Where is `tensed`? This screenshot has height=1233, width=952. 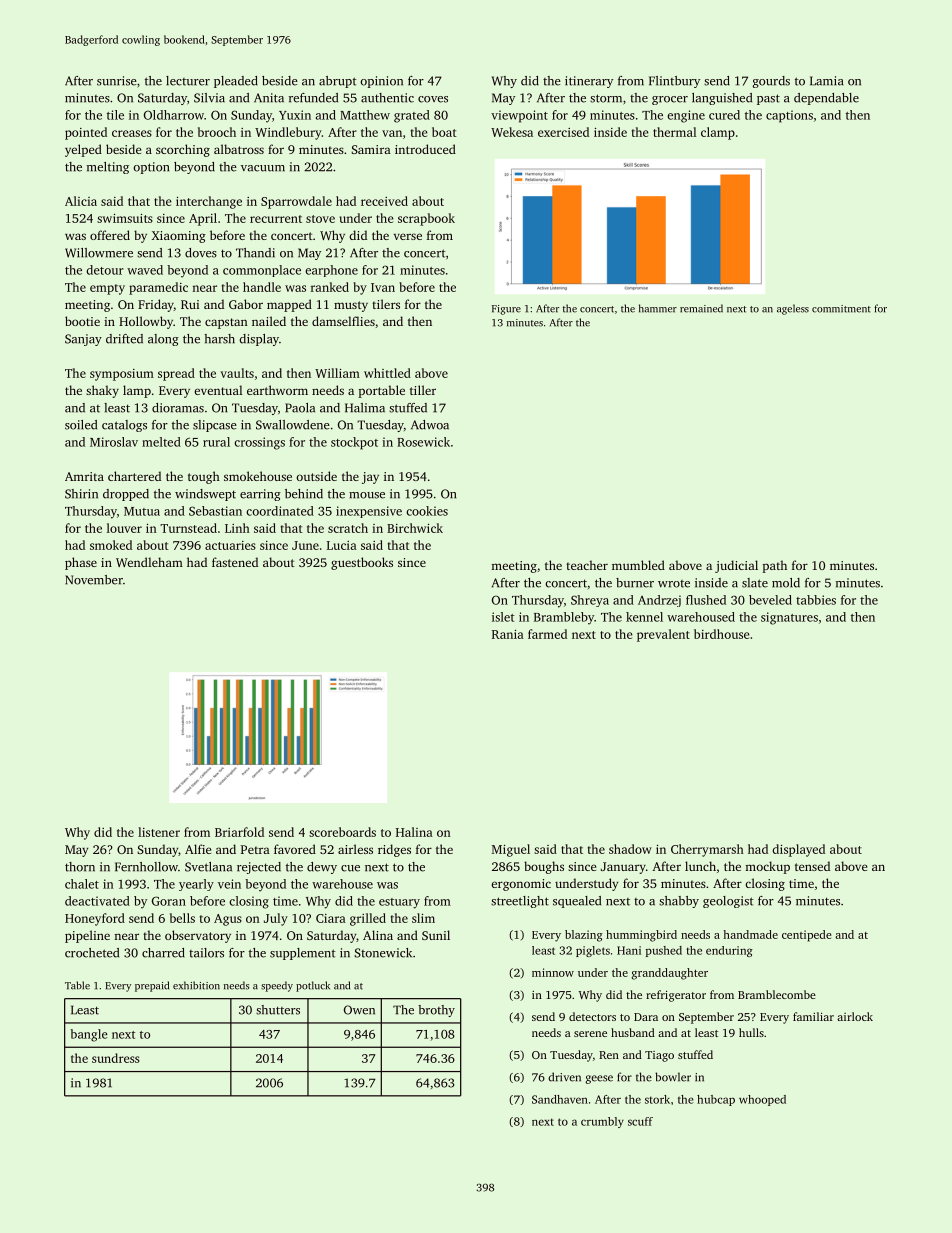 tensed is located at coordinates (812, 866).
